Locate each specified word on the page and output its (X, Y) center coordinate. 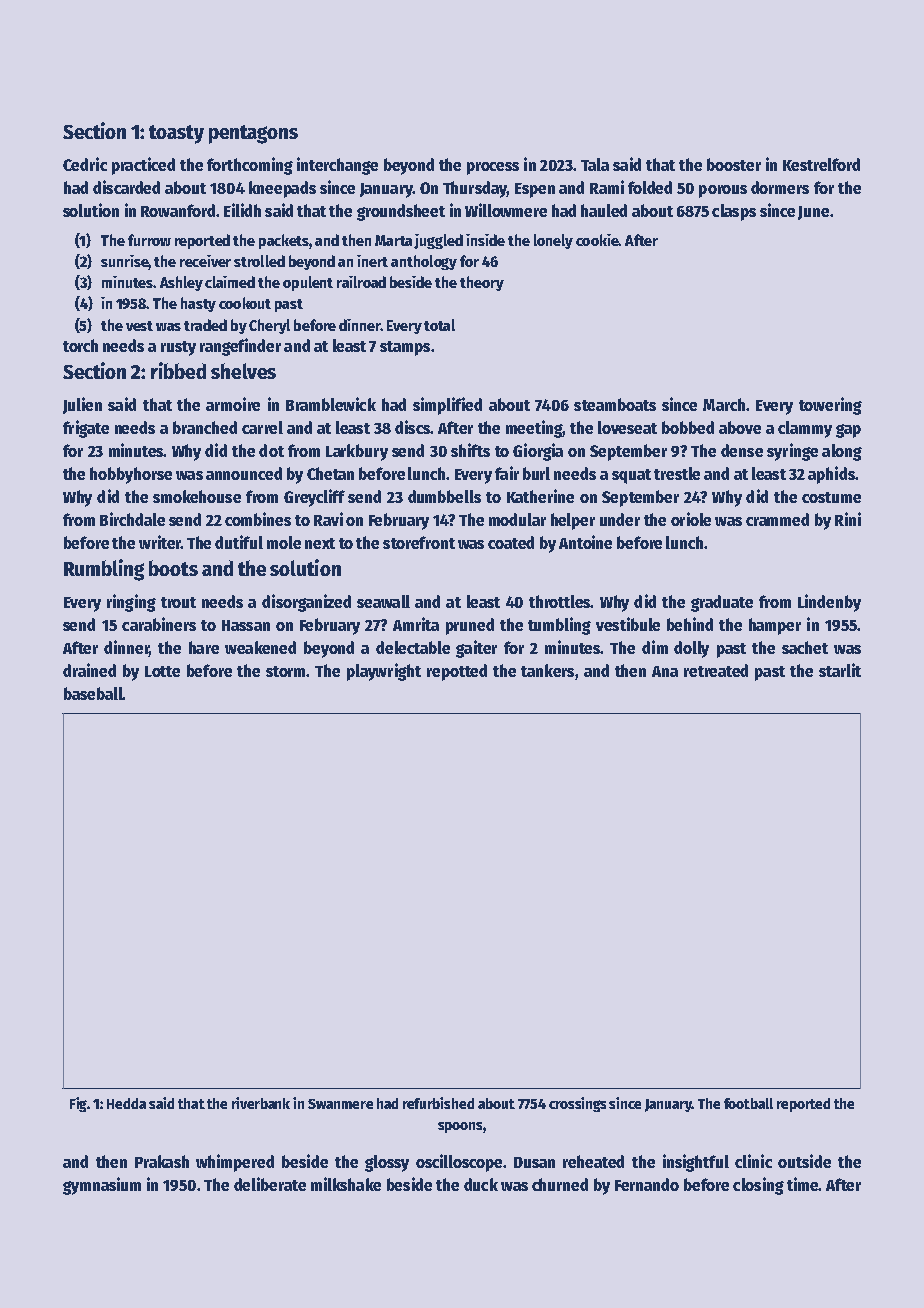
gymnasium (102, 1186)
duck (481, 1184)
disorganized (306, 603)
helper (573, 521)
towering (830, 406)
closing (758, 1186)
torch (80, 345)
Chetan (330, 473)
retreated (716, 670)
